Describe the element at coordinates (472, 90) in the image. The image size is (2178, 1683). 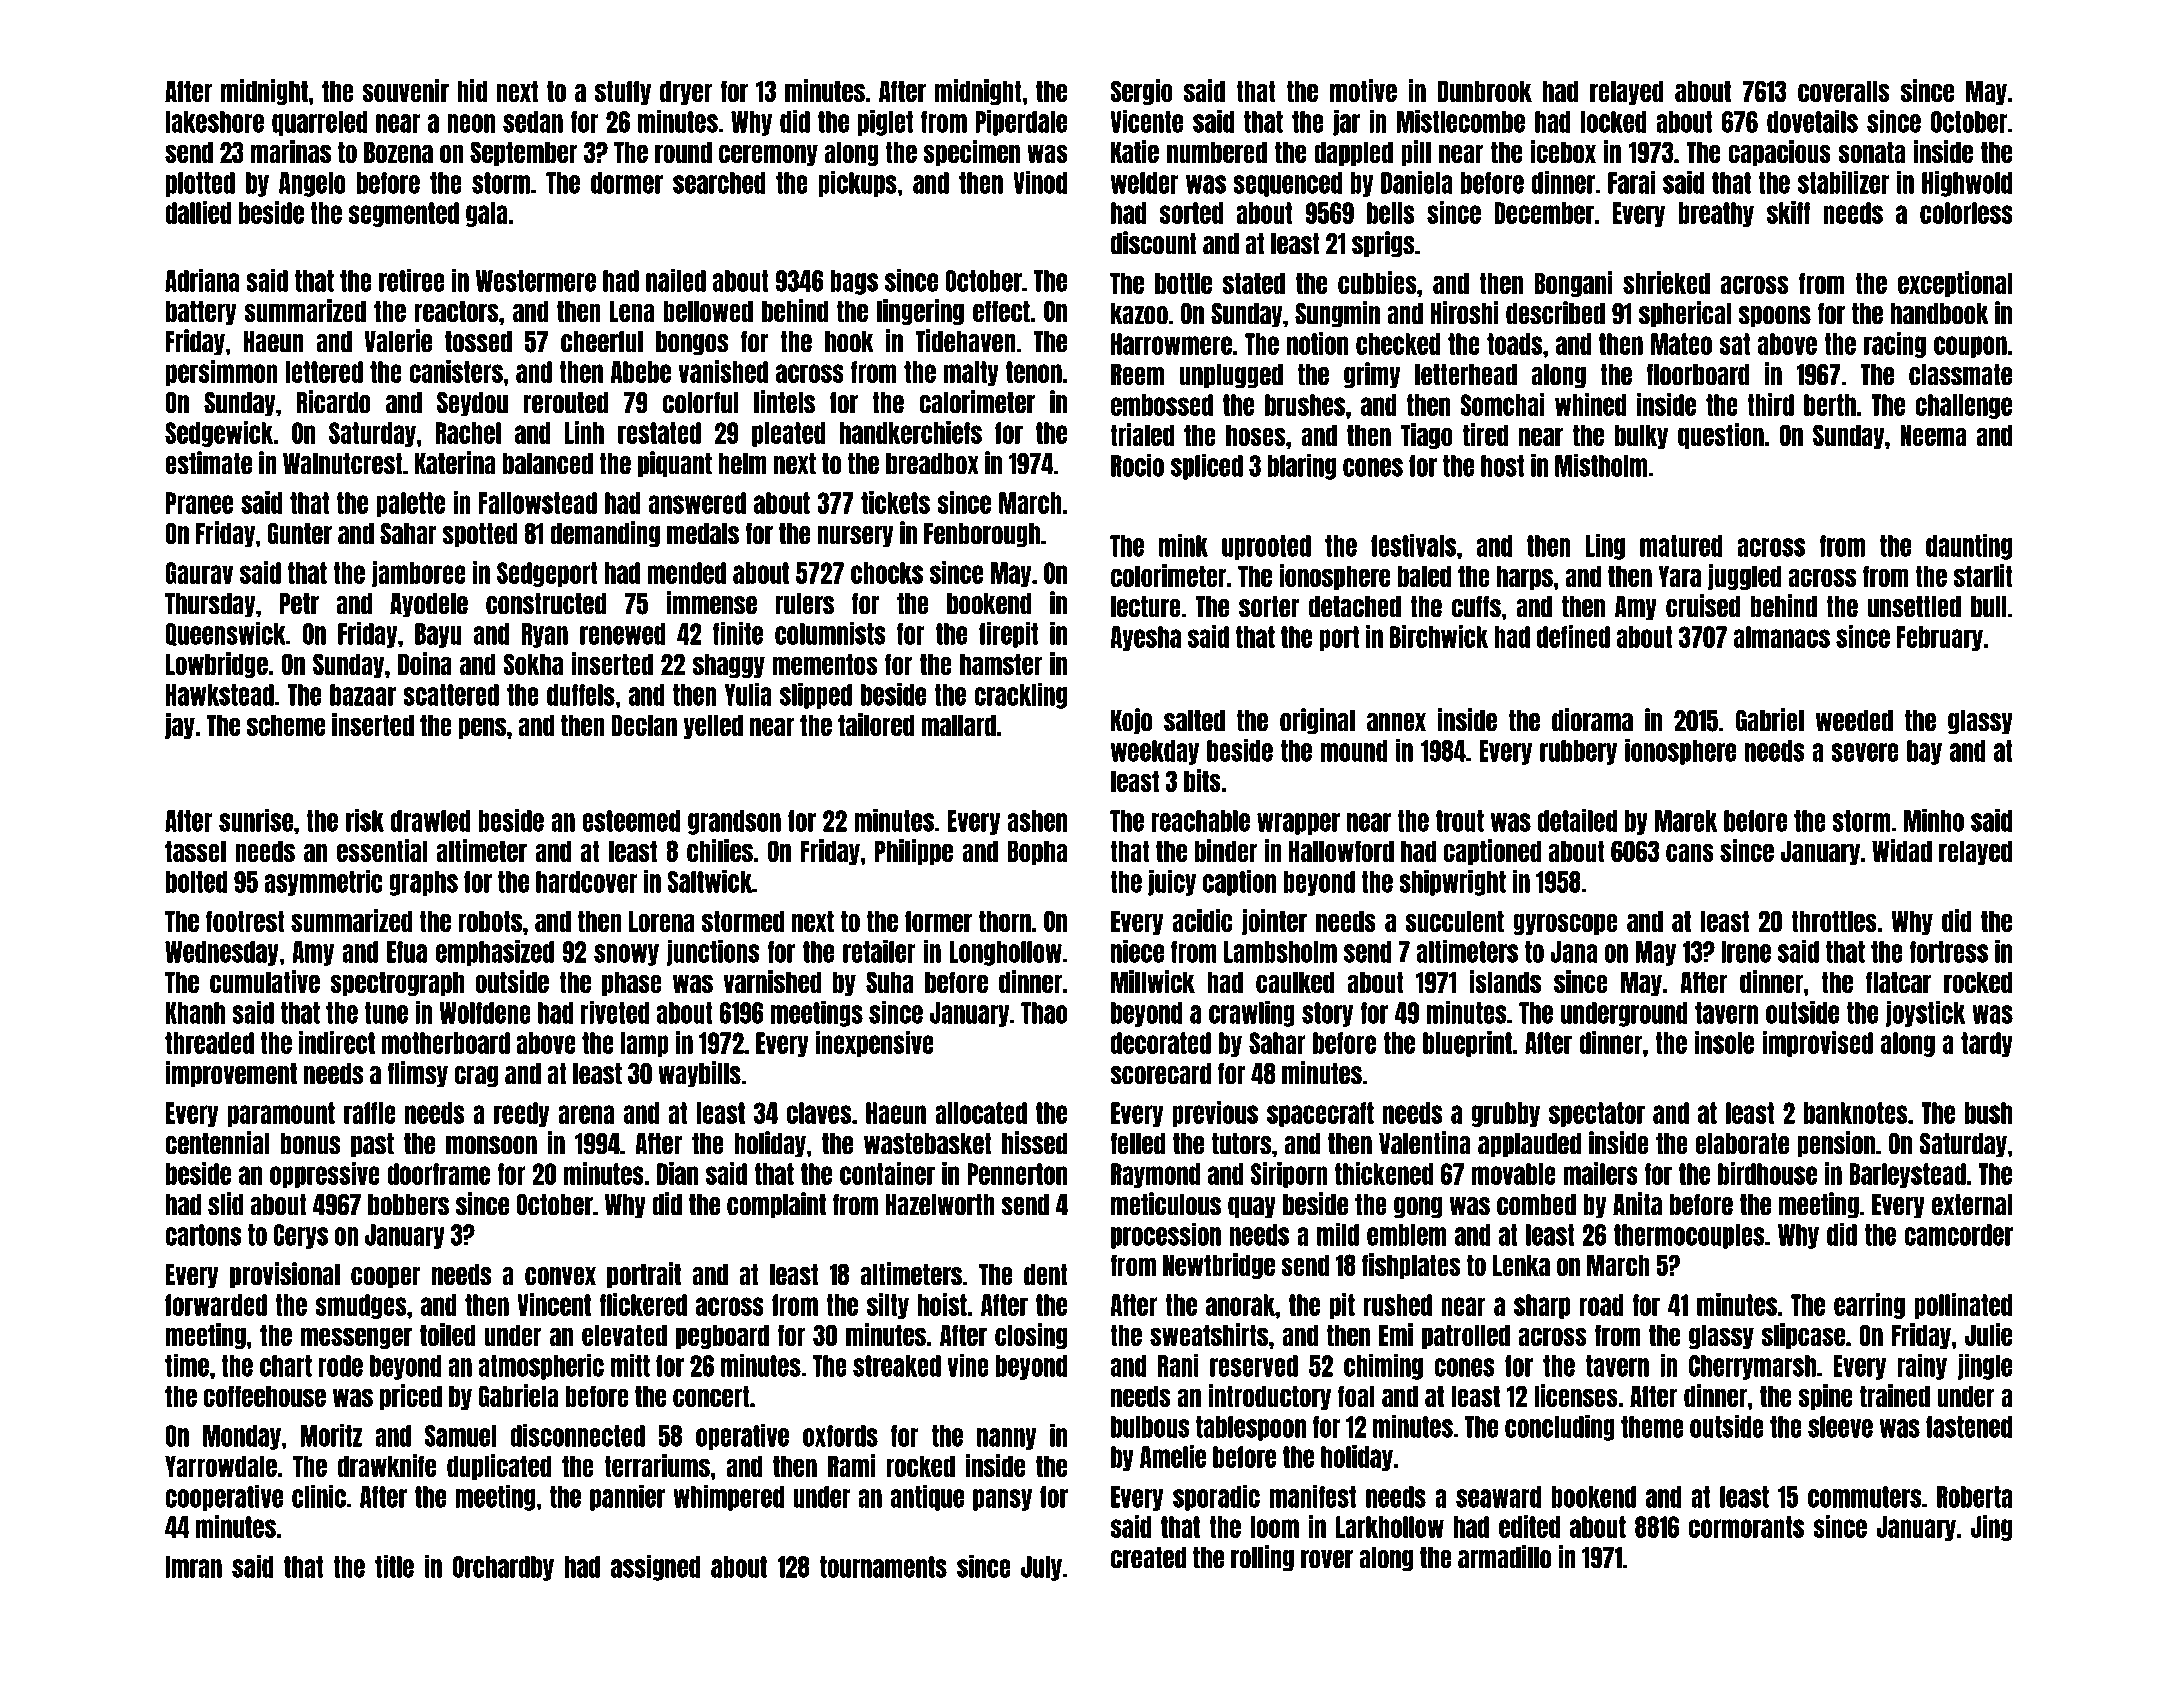
I see `hid` at that location.
